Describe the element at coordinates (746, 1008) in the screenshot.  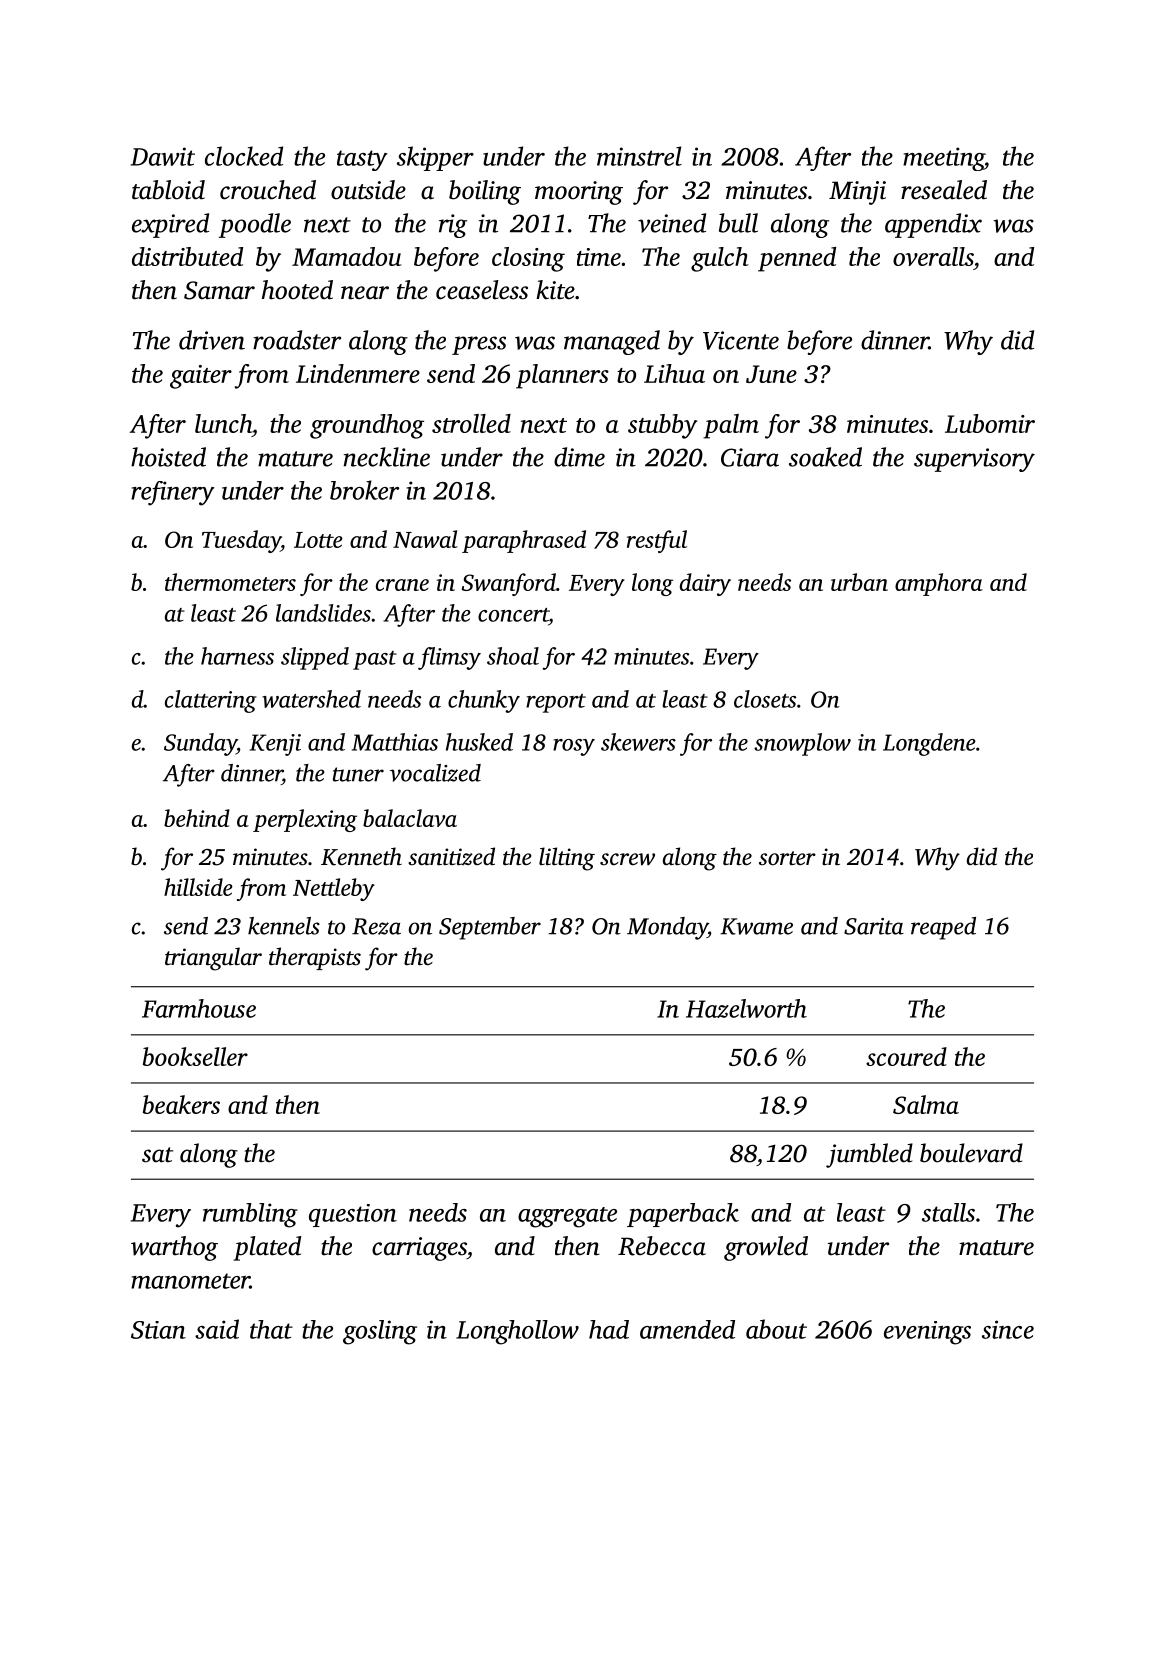
I see `Hazelworth` at that location.
